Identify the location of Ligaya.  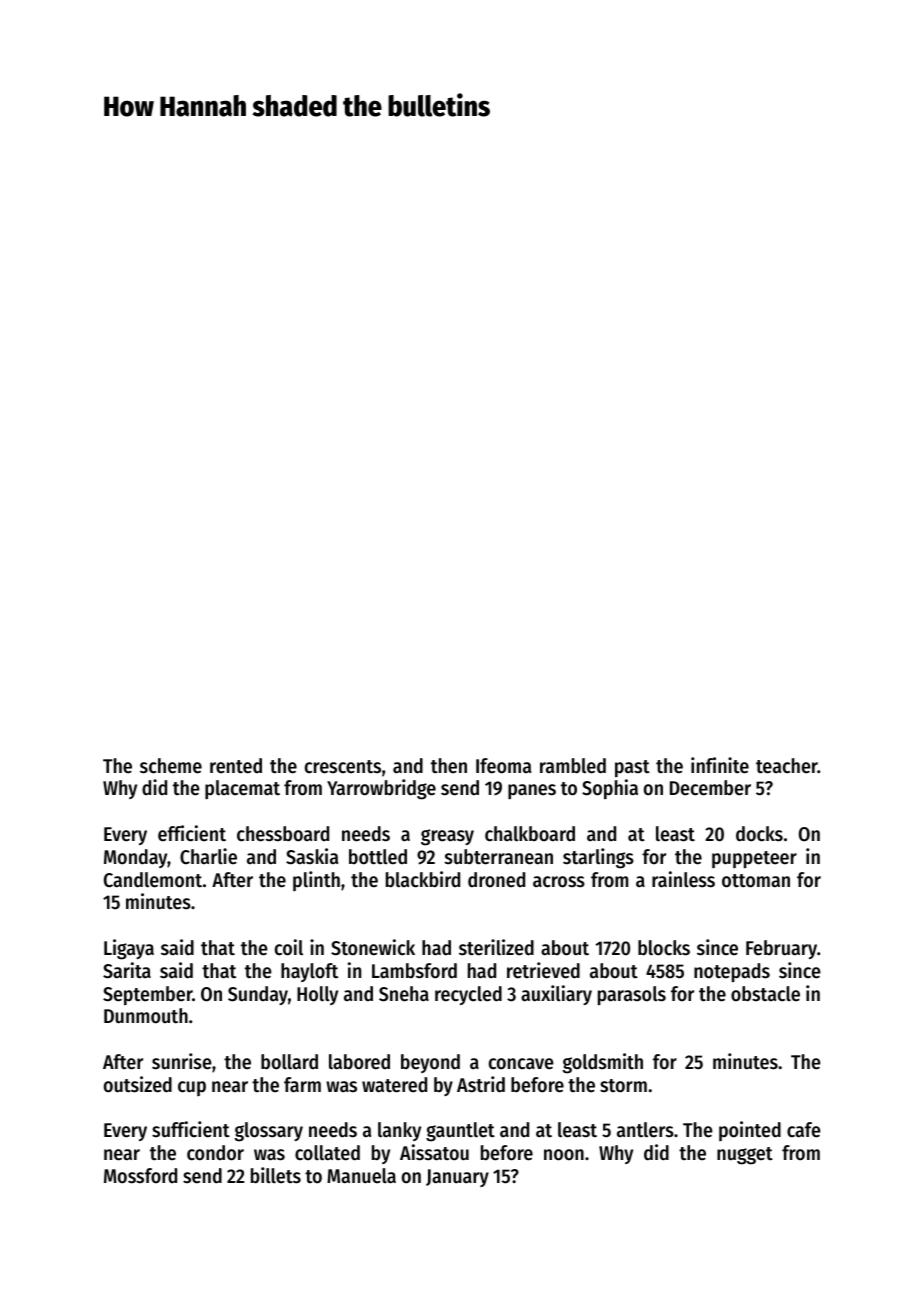
(129, 949).
